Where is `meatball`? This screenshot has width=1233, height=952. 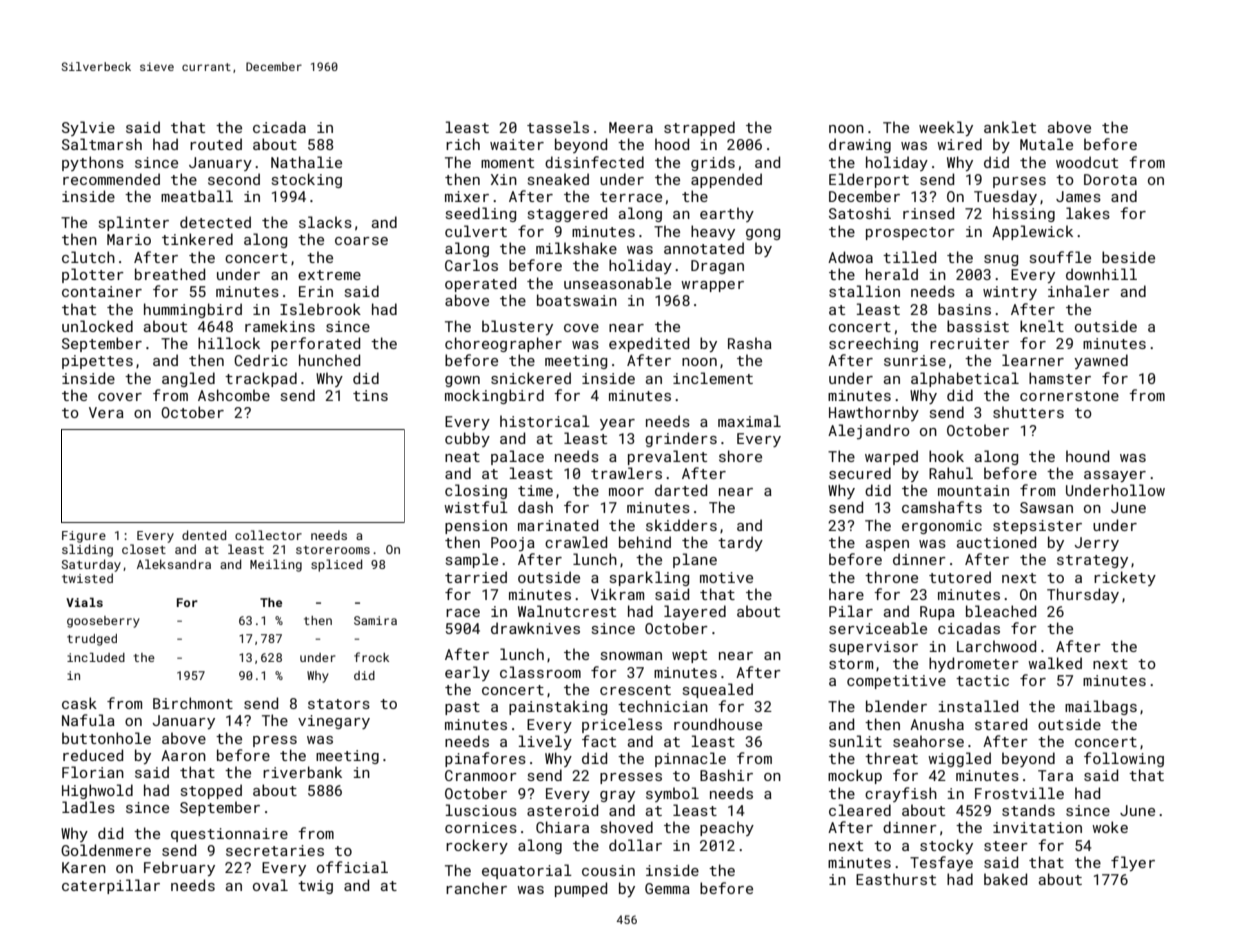
meatball is located at coordinates (197, 196).
